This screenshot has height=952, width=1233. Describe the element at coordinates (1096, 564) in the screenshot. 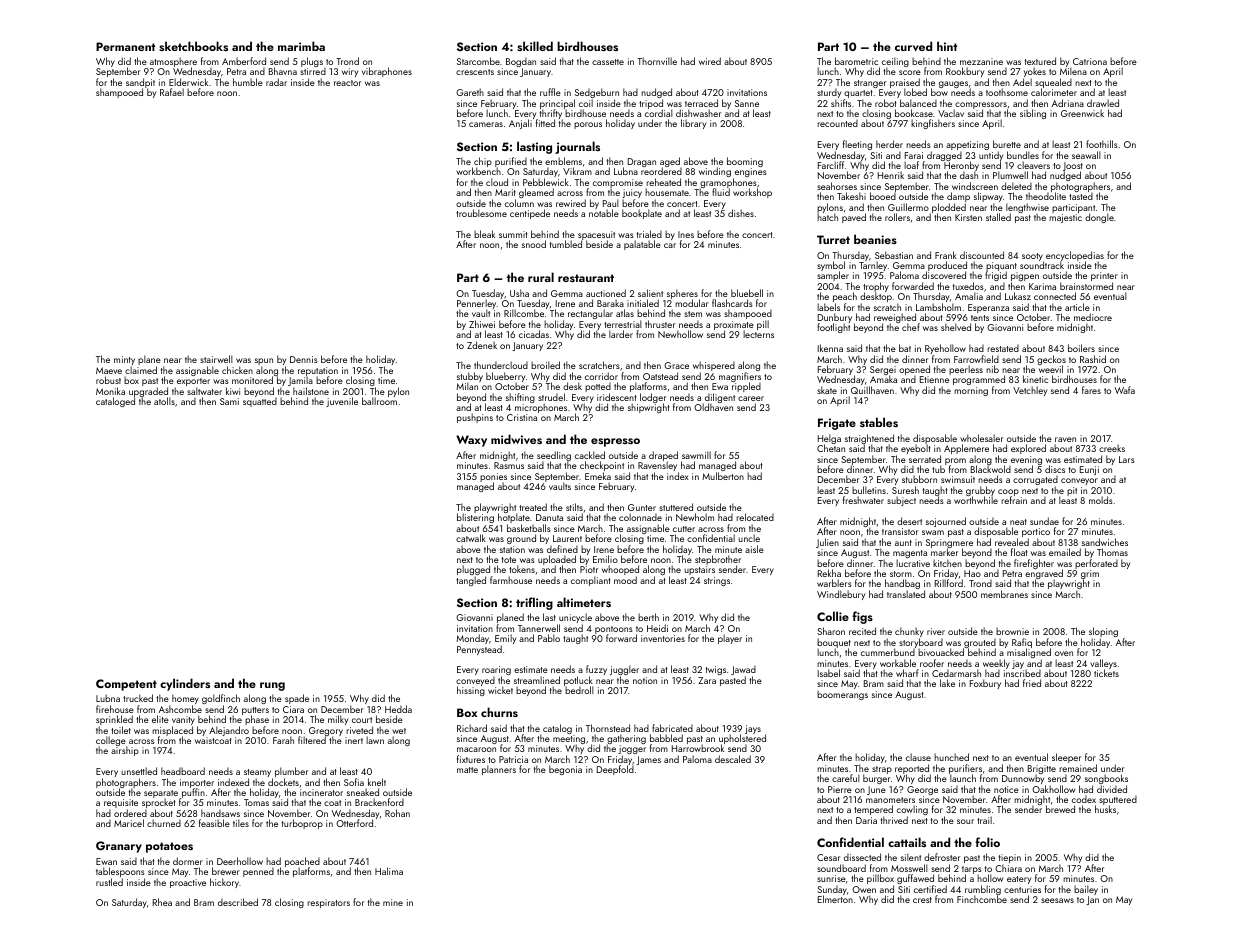

I see `perforated` at that location.
